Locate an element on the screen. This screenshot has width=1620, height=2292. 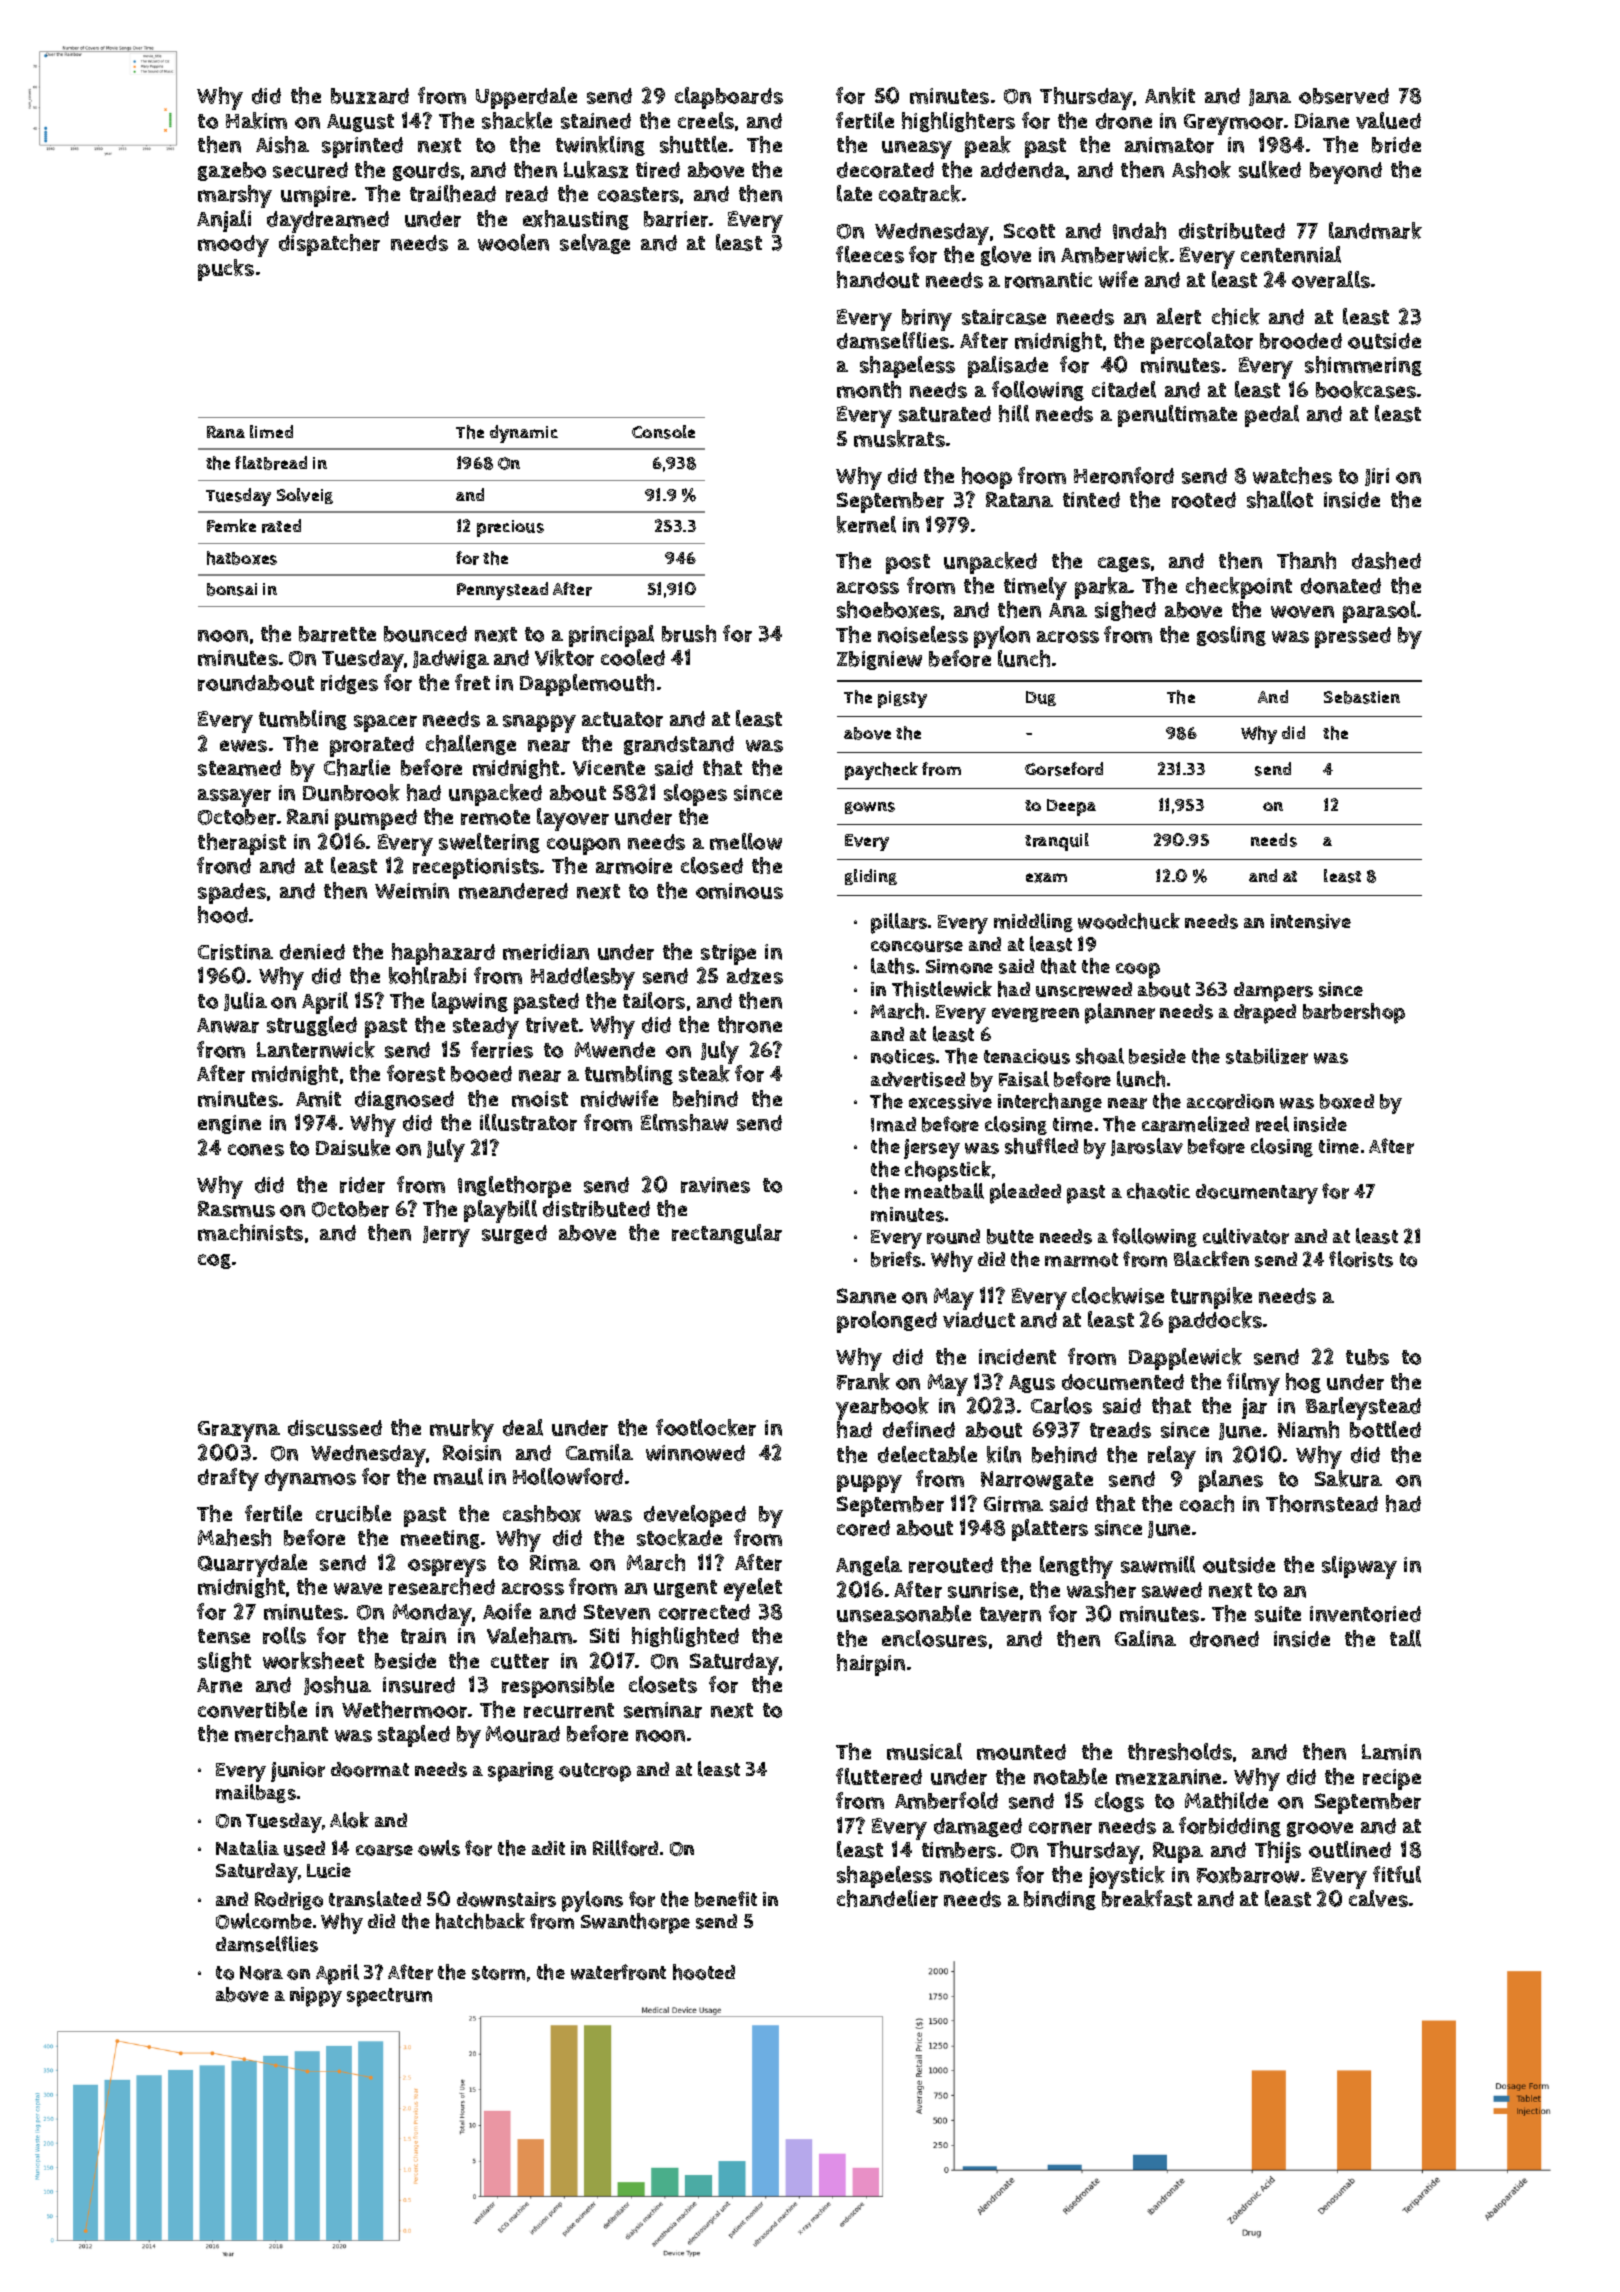
slight is located at coordinates (224, 1662).
